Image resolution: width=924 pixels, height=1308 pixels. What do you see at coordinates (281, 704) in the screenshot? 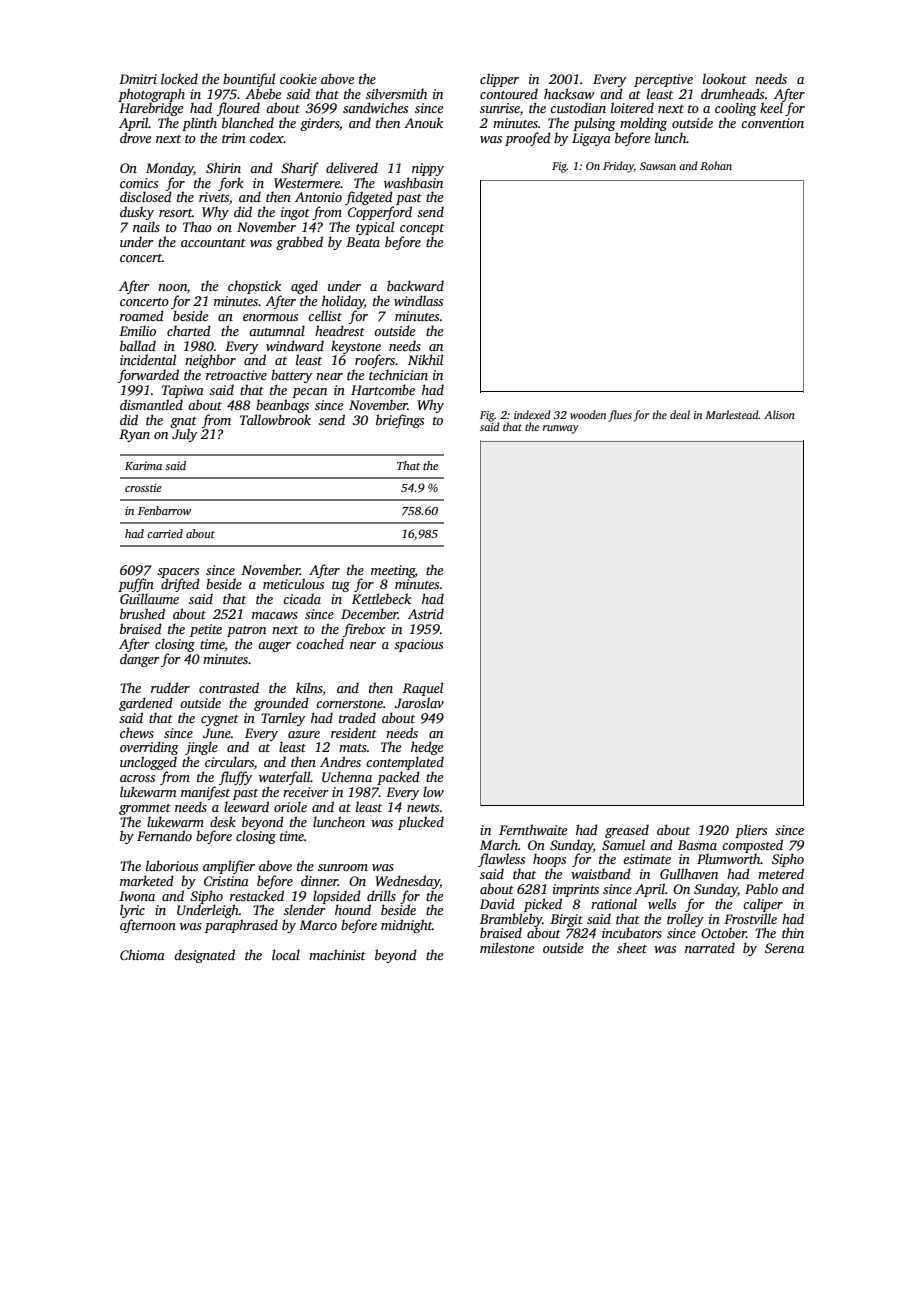
I see `grounded` at bounding box center [281, 704].
